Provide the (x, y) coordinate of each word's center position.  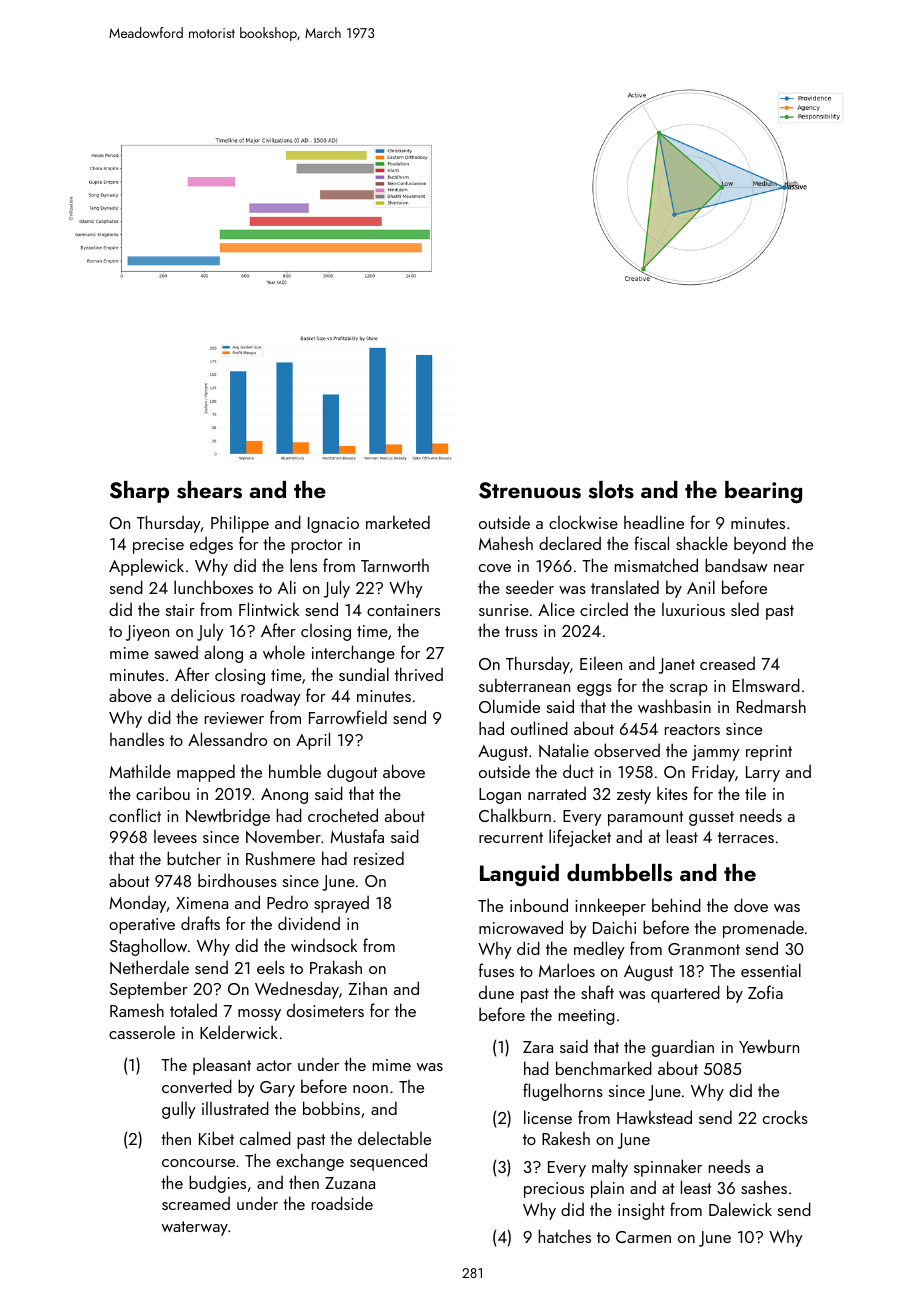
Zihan (368, 988)
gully (179, 1110)
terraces (746, 837)
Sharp (139, 492)
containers (403, 610)
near (789, 568)
